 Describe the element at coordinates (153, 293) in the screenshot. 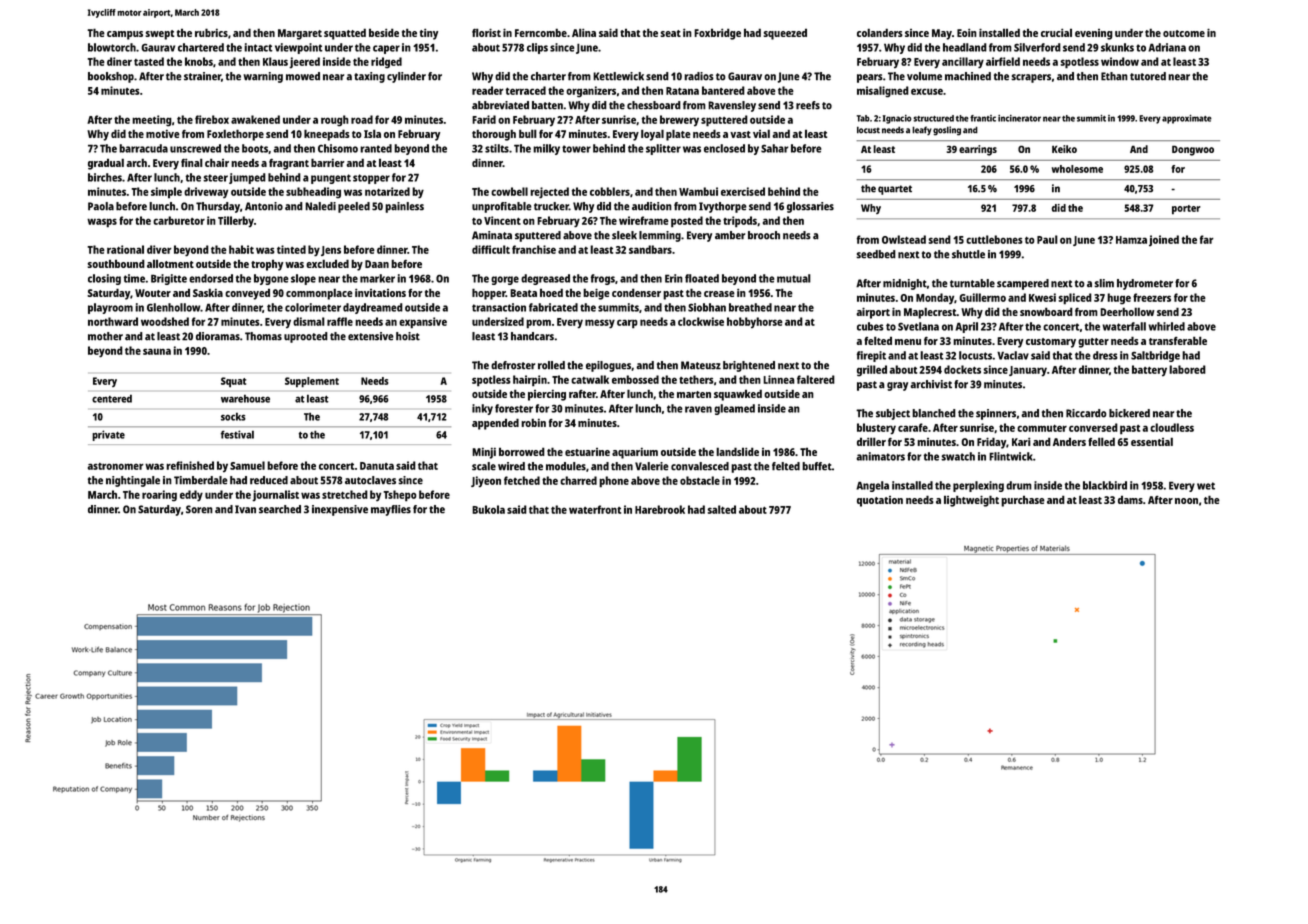

I see `Wouter` at that location.
